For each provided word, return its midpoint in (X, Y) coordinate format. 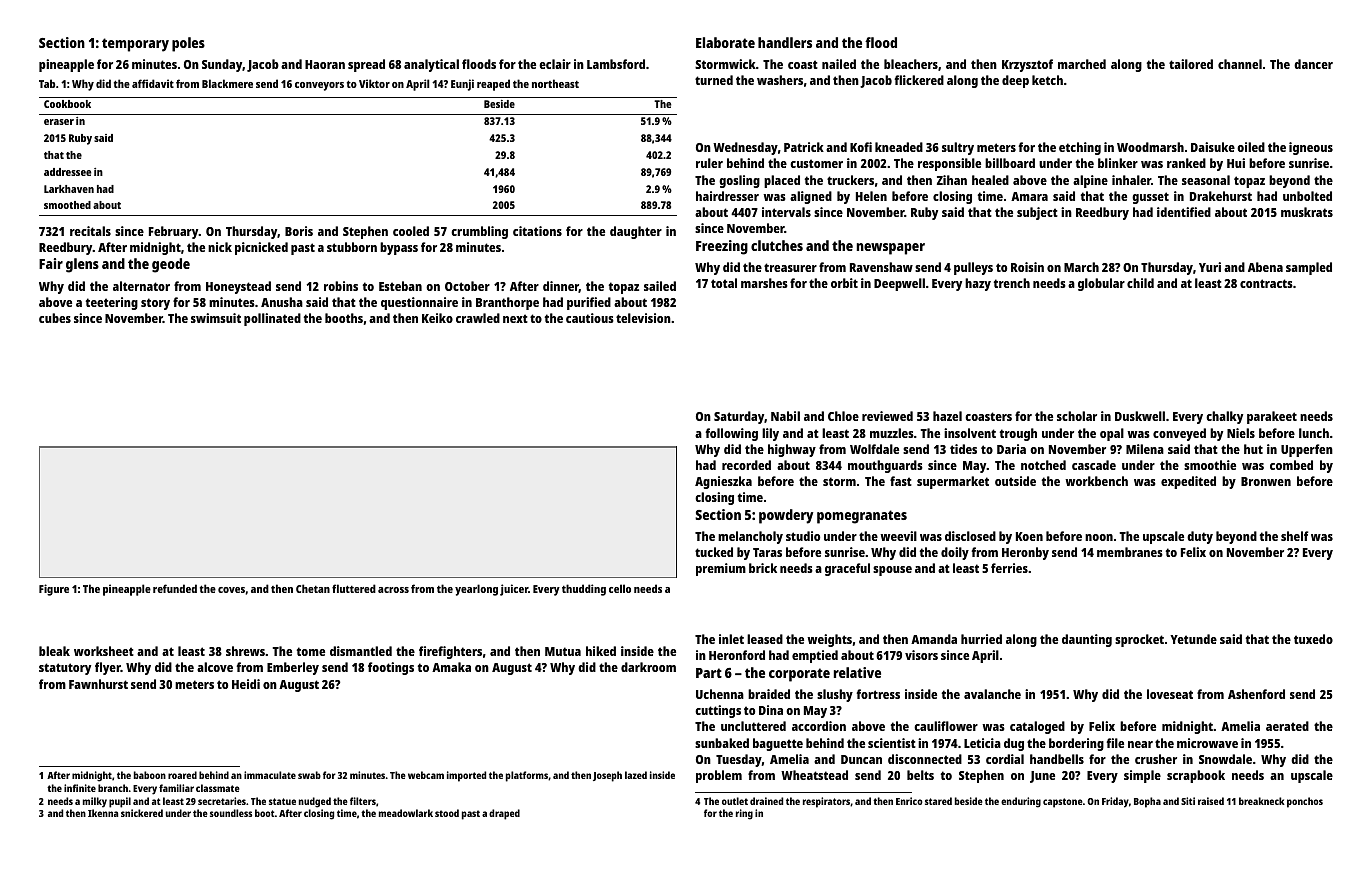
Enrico (909, 801)
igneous (1311, 148)
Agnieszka (723, 482)
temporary (135, 45)
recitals (90, 231)
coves (231, 590)
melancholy (750, 537)
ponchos (1305, 802)
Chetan (313, 588)
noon (1099, 537)
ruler (709, 163)
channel (1240, 64)
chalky (1224, 417)
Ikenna (103, 813)
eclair (555, 64)
